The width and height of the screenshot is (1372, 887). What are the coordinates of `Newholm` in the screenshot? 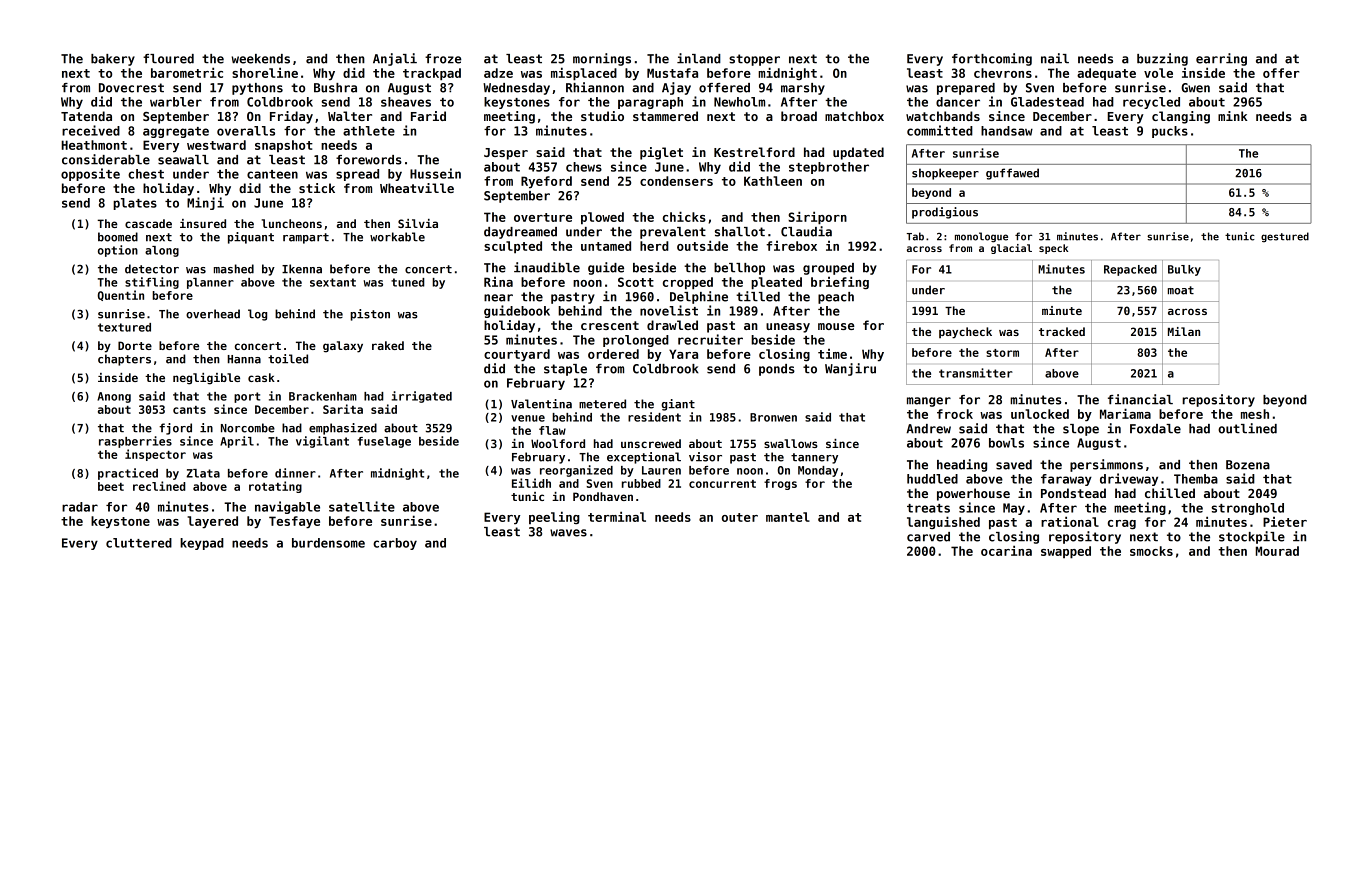 It's located at (739, 102).
